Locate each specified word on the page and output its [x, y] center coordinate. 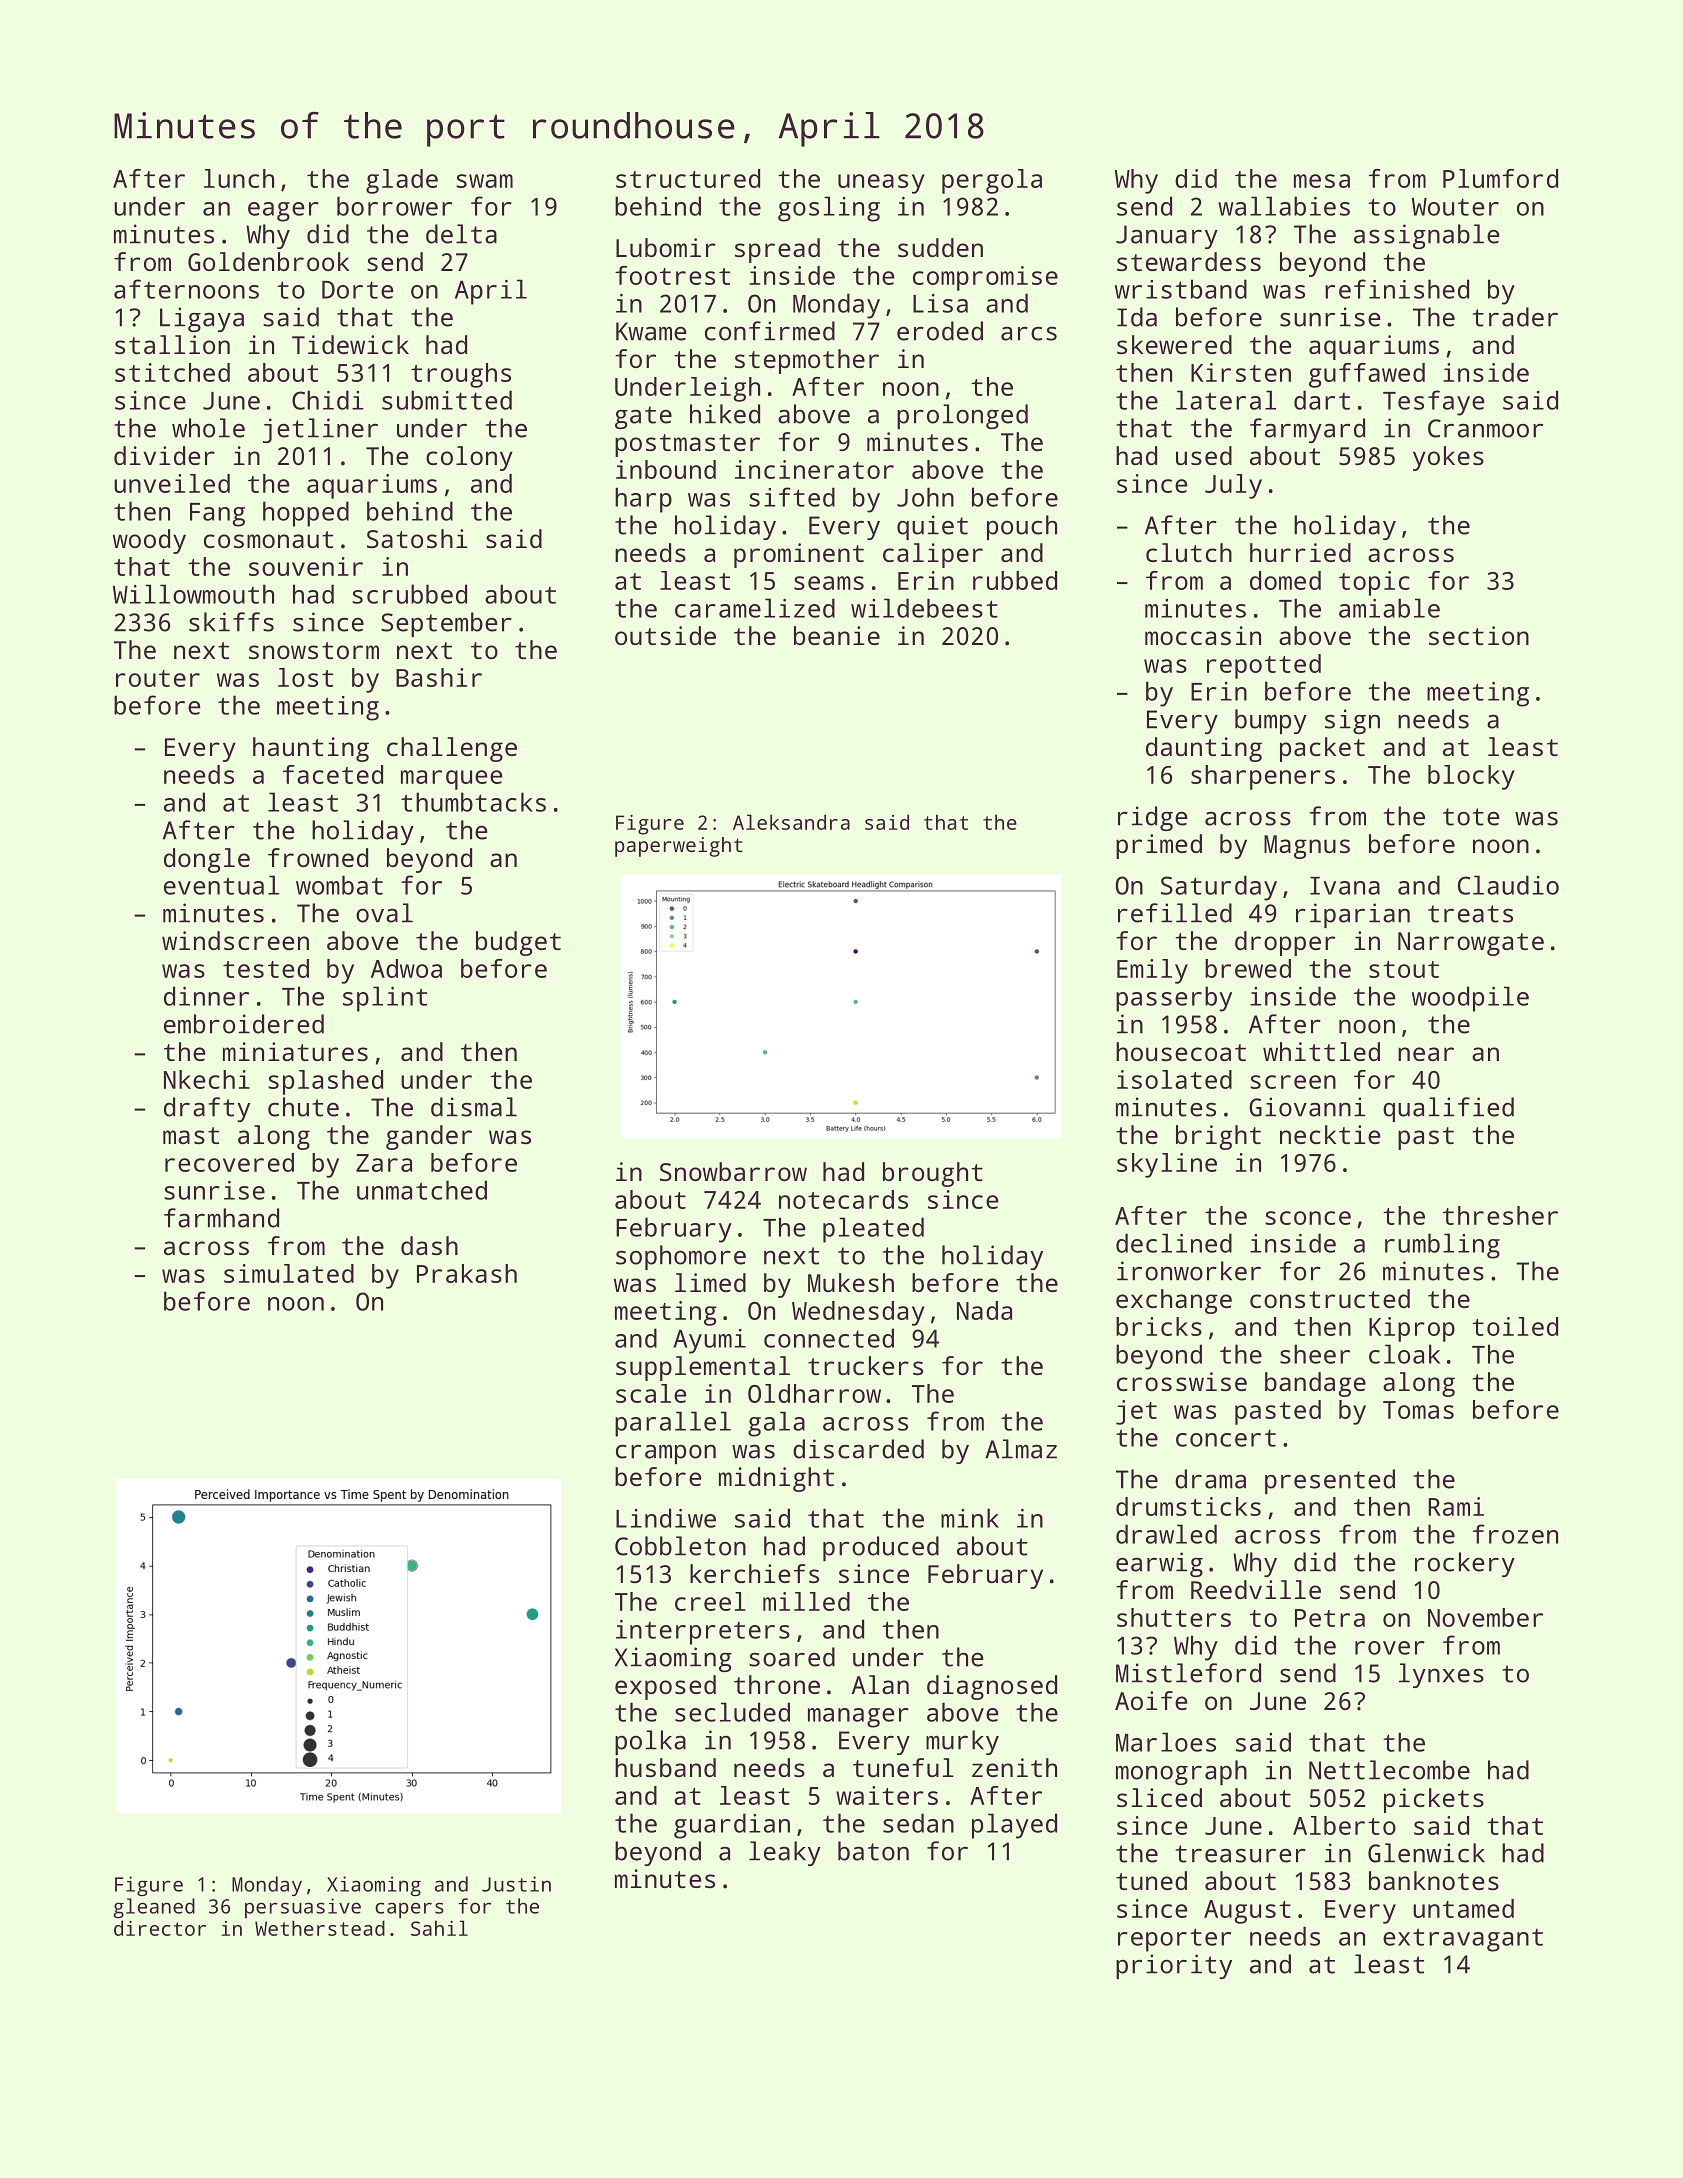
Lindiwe [666, 1518]
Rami [1456, 1506]
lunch [239, 178]
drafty [207, 1109]
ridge [1153, 818]
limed [710, 1282]
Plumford [1500, 178]
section [1479, 635]
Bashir [439, 677]
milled [806, 1601]
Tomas [1418, 1410]
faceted [333, 774]
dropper [1285, 943]
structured [688, 178]
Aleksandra [791, 822]
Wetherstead [320, 1928]
